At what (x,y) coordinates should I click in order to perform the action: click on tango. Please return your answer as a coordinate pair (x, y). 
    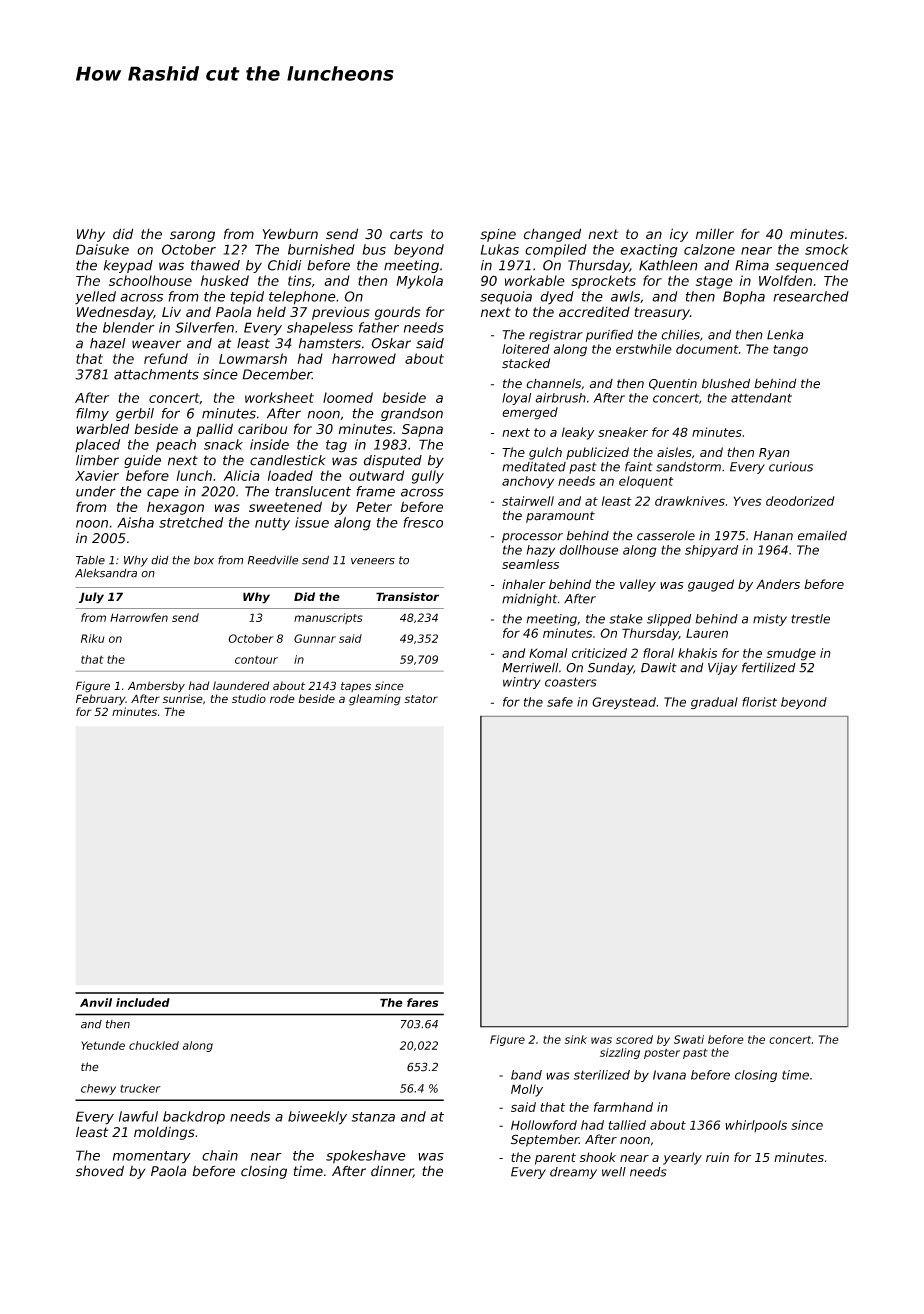
    Looking at the image, I should click on (790, 351).
